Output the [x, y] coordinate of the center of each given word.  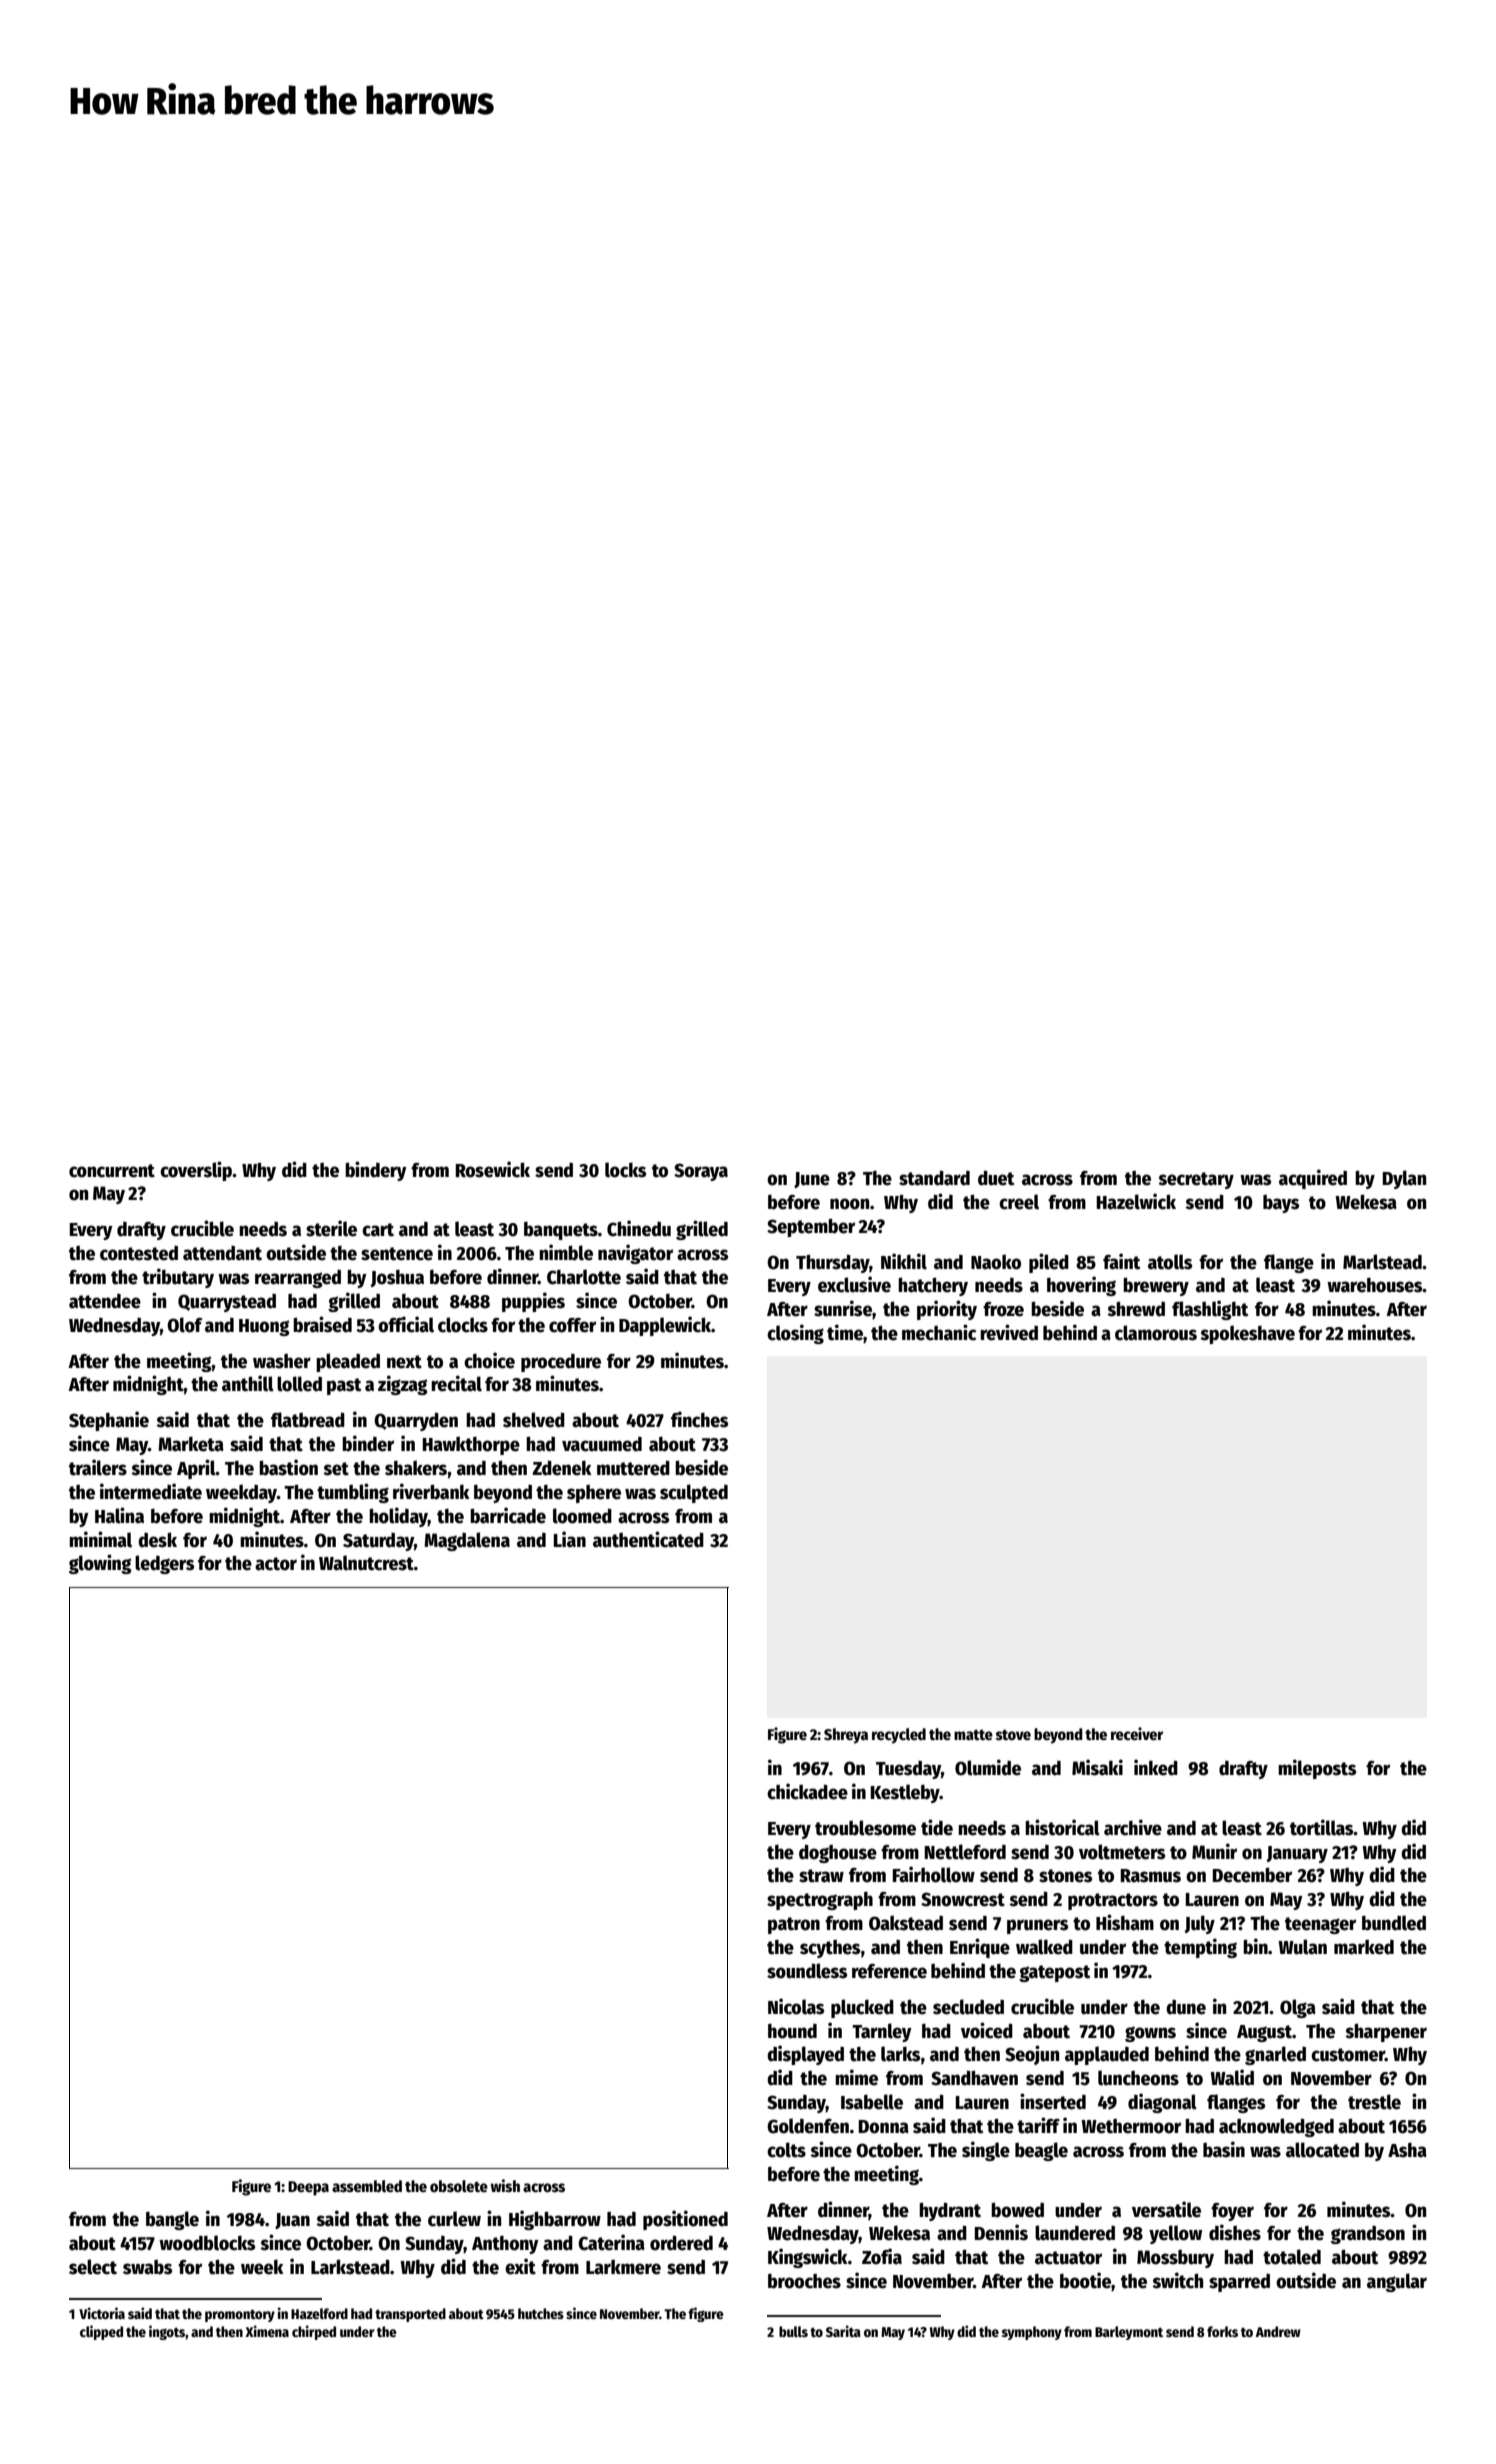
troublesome [865, 1828]
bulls [793, 2331]
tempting [1200, 1948]
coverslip [196, 1171]
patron [794, 1925]
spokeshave [1248, 1334]
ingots [167, 2332]
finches [699, 1419]
